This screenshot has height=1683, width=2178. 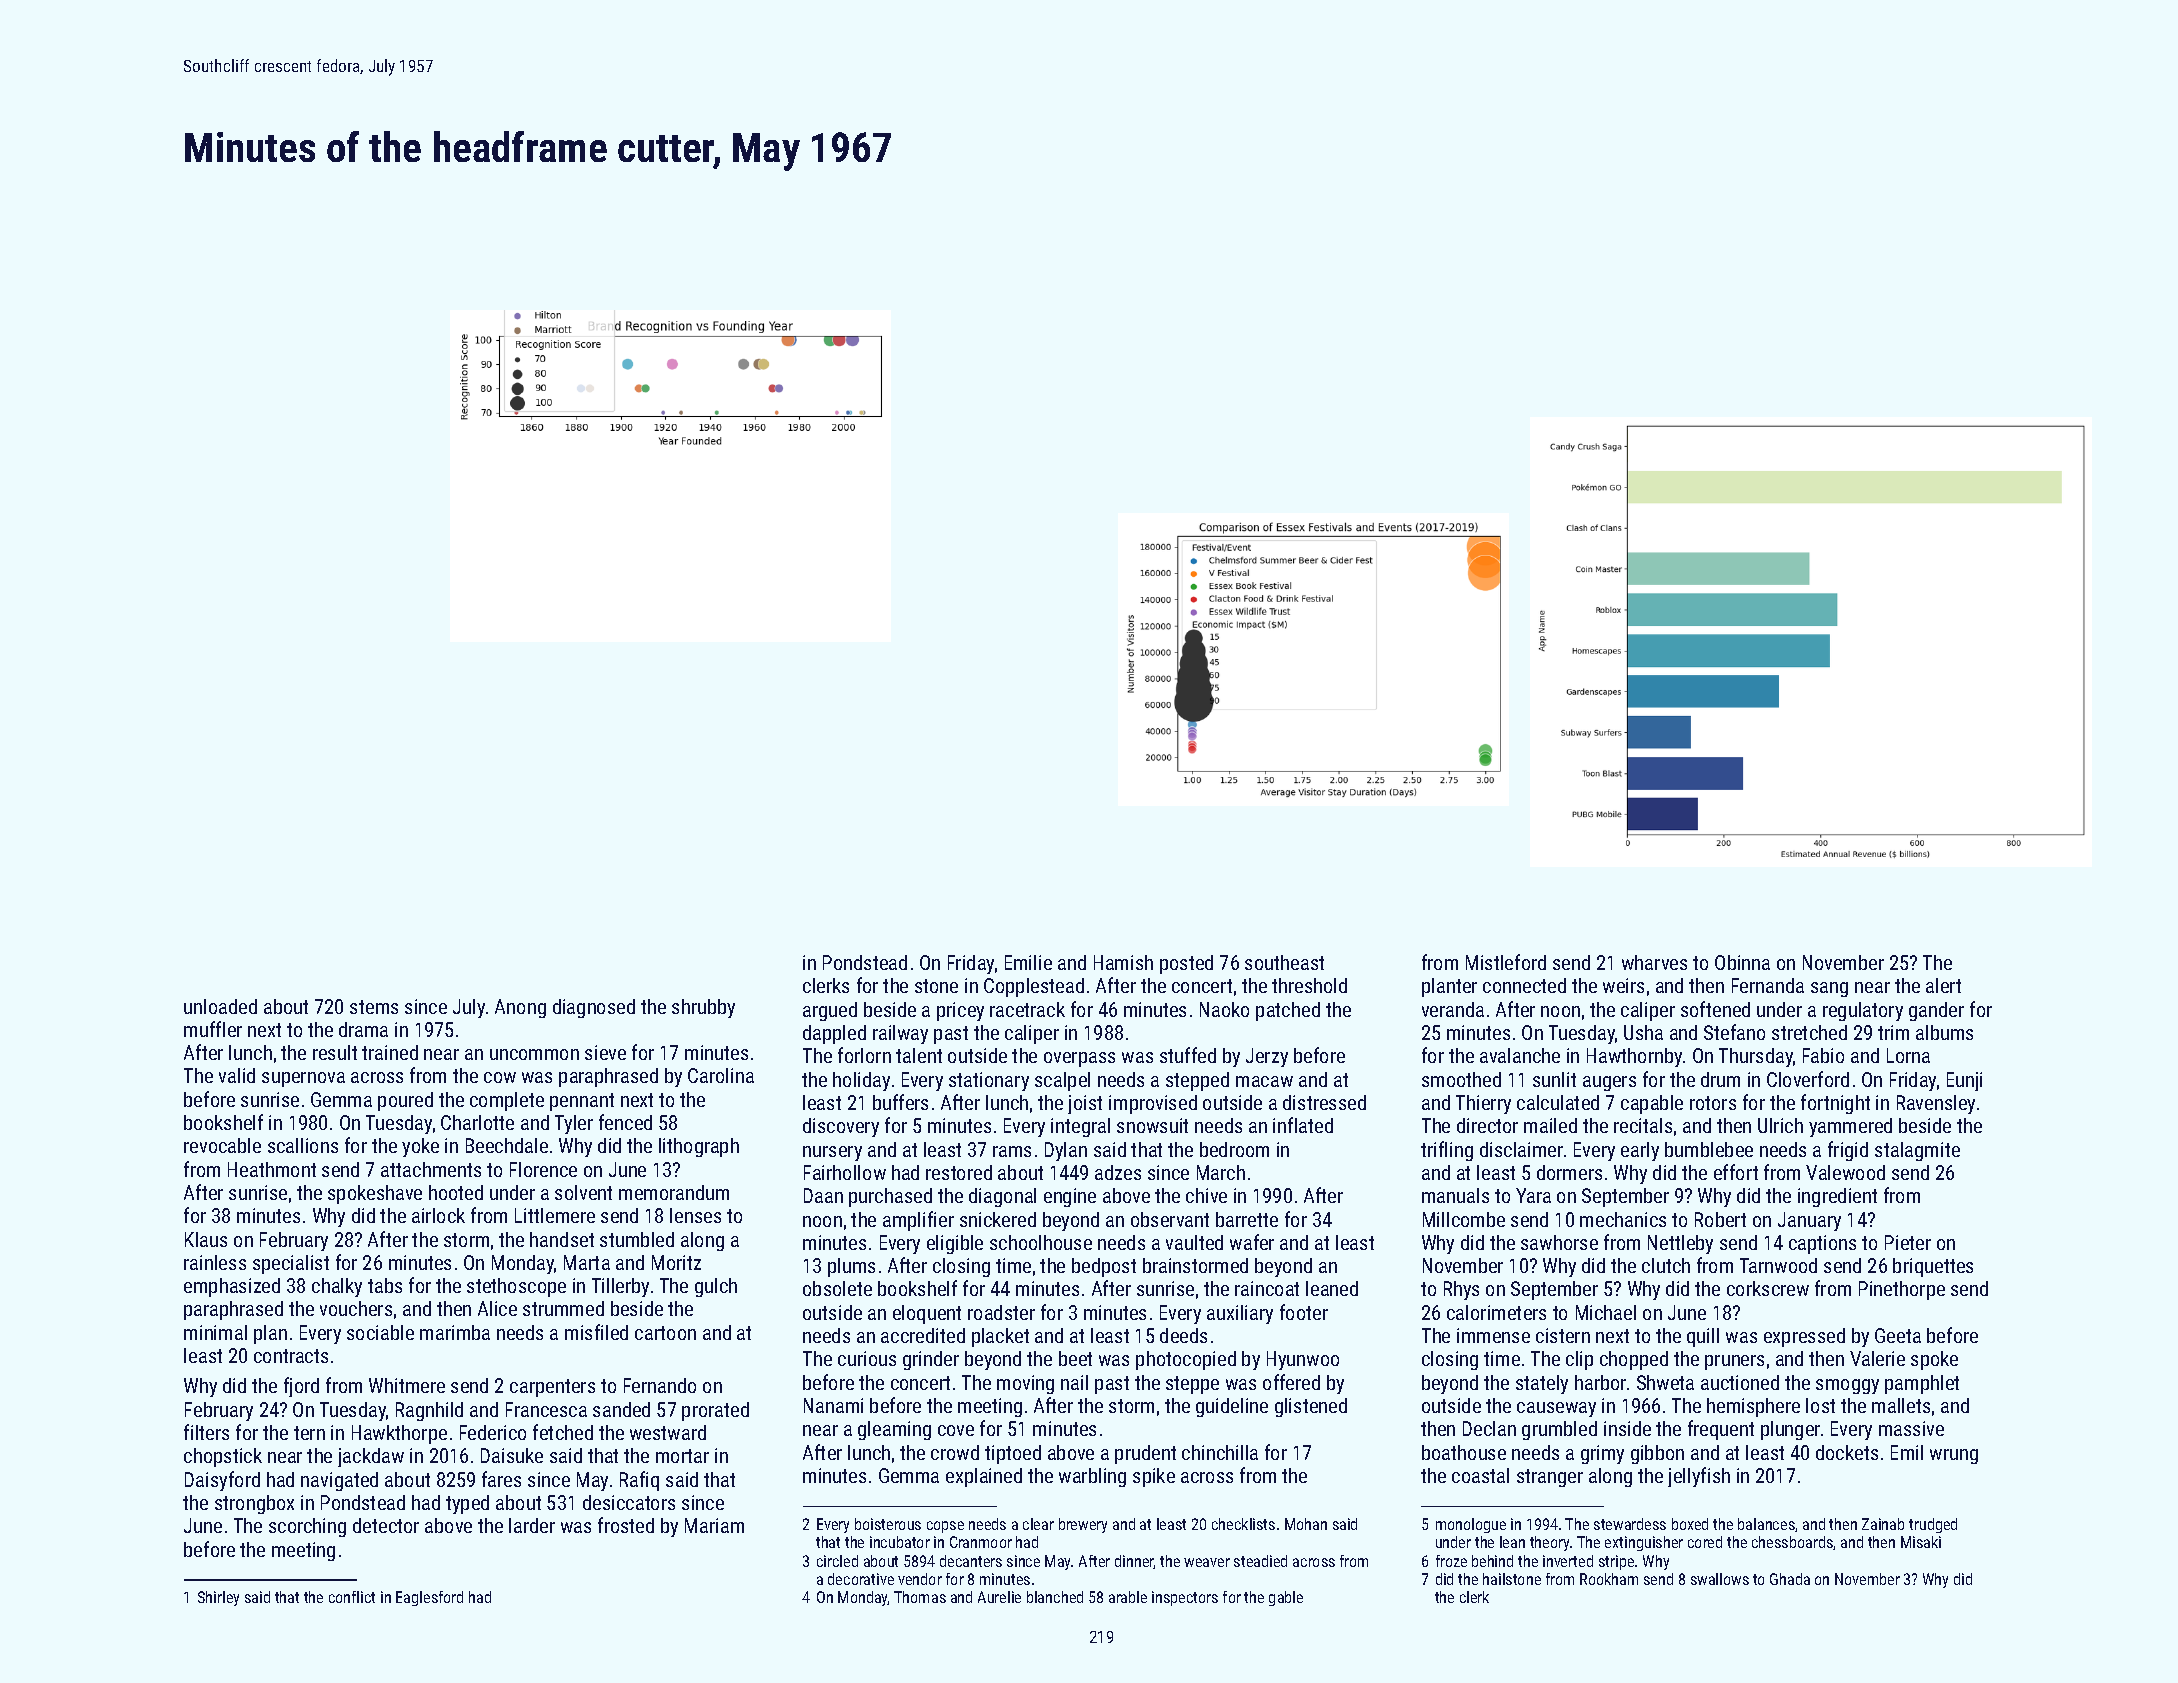 I want to click on Anong, so click(x=520, y=1008).
